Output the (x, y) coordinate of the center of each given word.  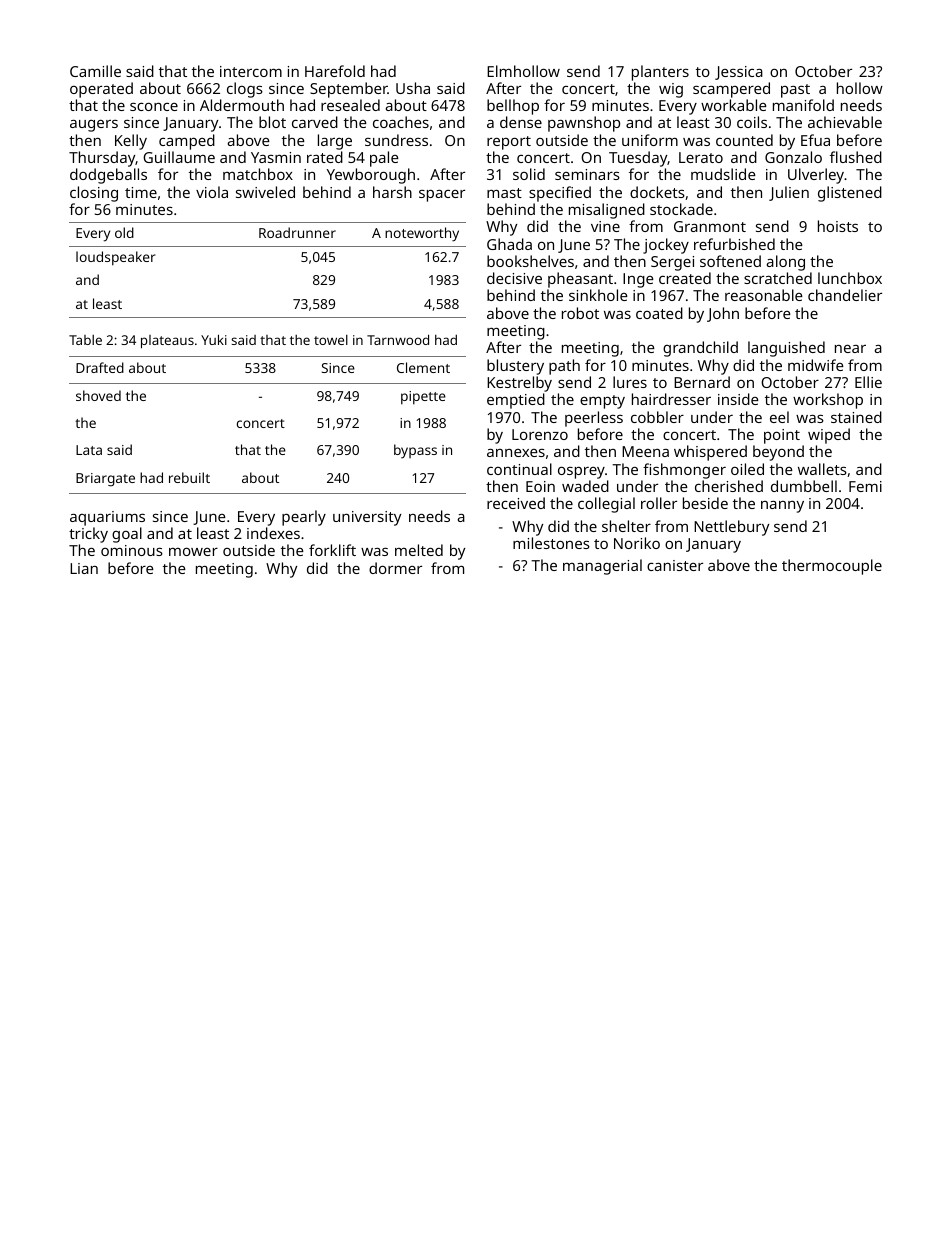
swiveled (265, 192)
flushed (856, 157)
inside (738, 399)
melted (419, 550)
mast (504, 193)
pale (384, 159)
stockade (681, 209)
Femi (865, 486)
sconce (154, 106)
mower (193, 551)
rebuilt (189, 477)
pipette (423, 398)
